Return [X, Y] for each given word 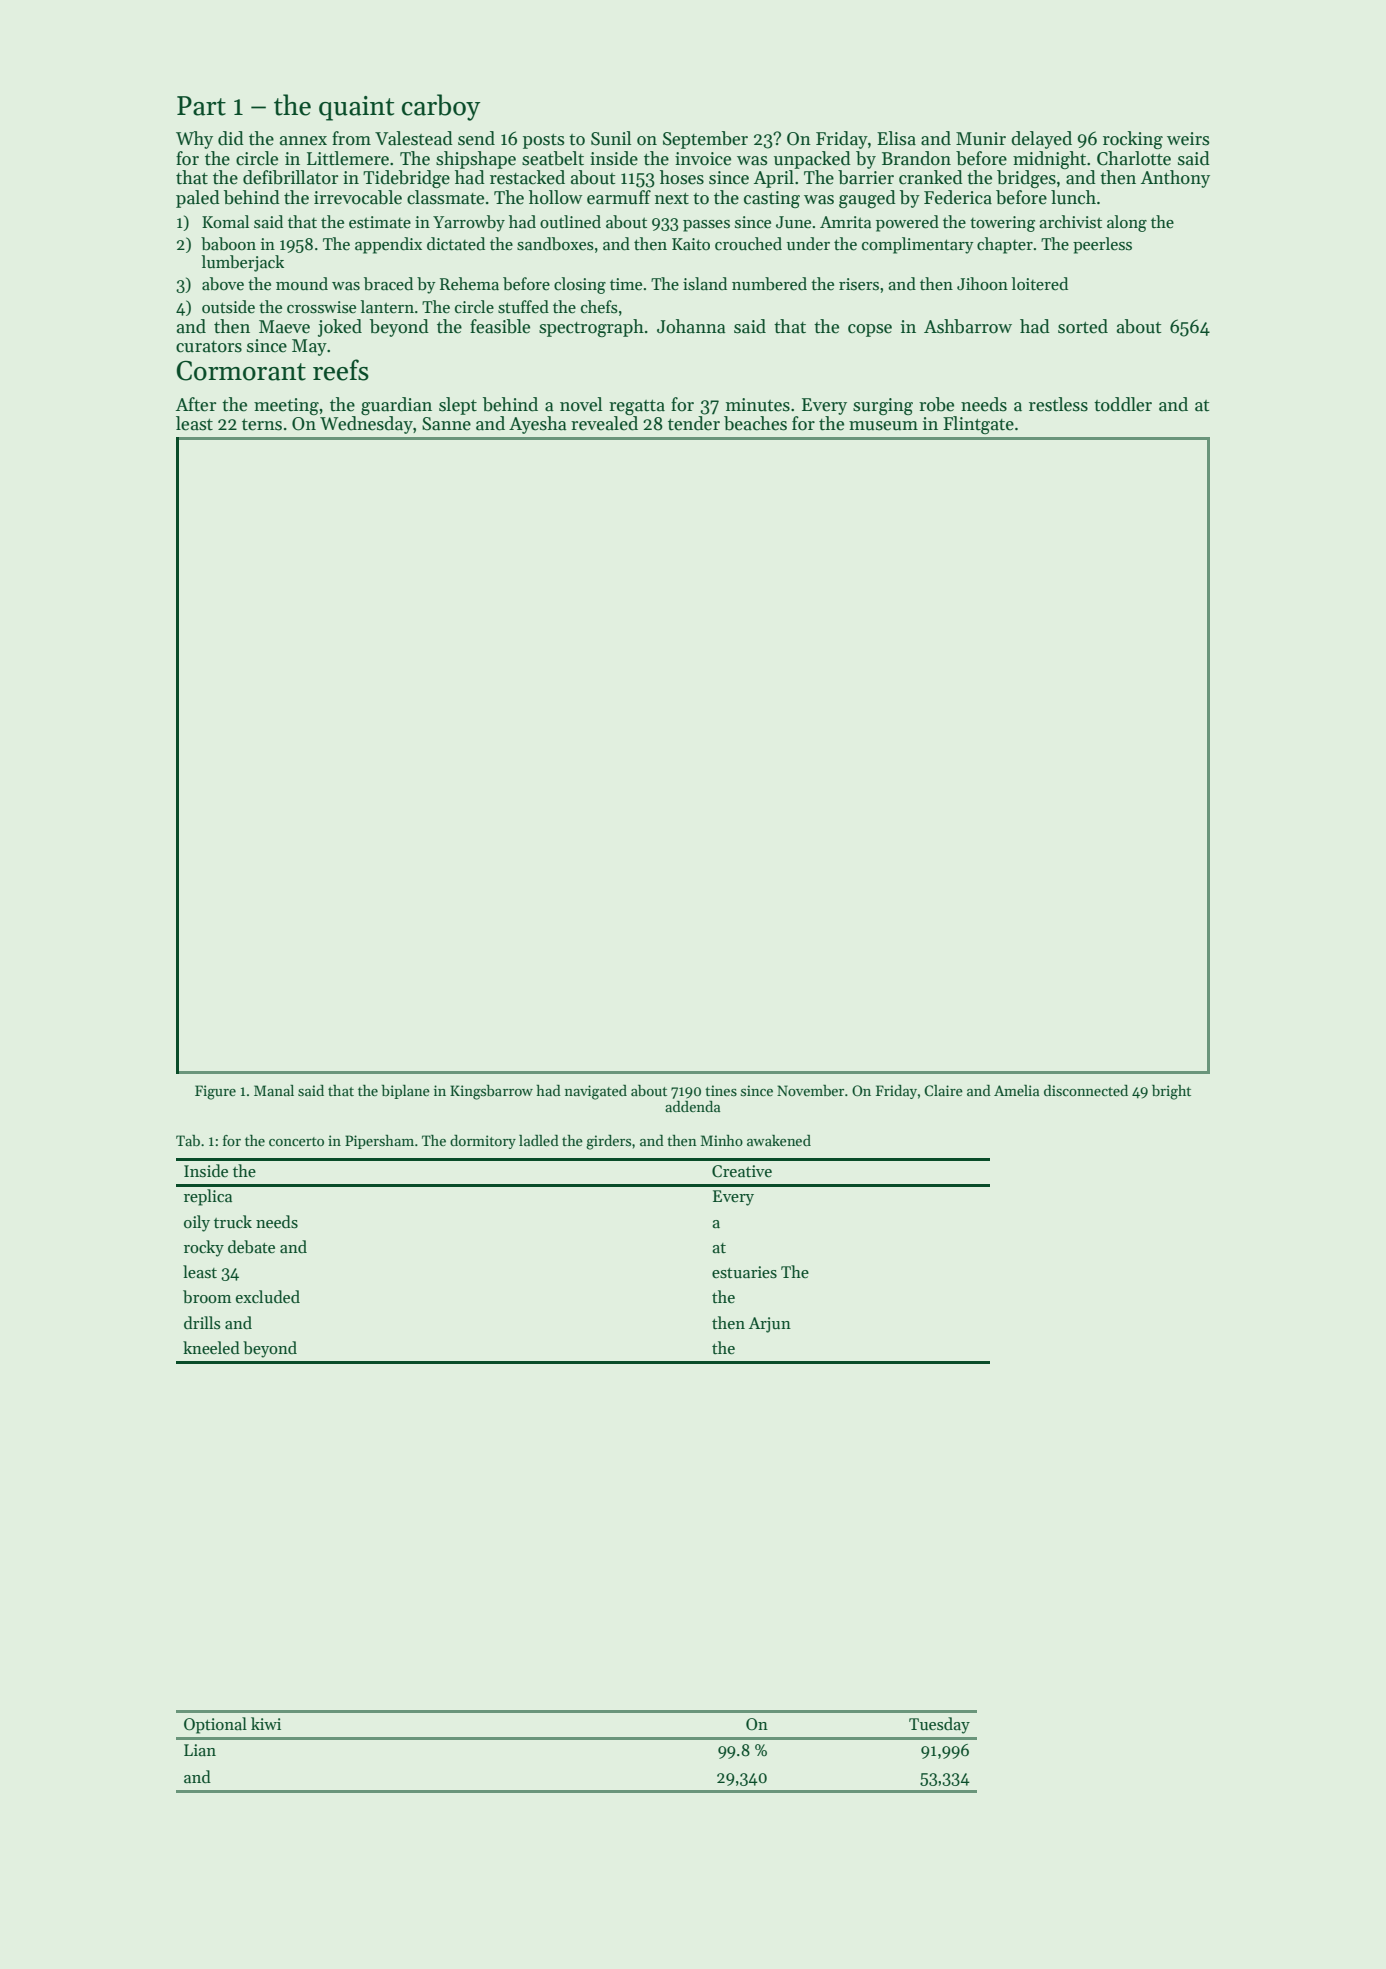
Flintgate [978, 425]
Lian [200, 1750]
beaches [755, 423]
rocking [1133, 140]
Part [201, 106]
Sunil [611, 138]
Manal [274, 1090]
